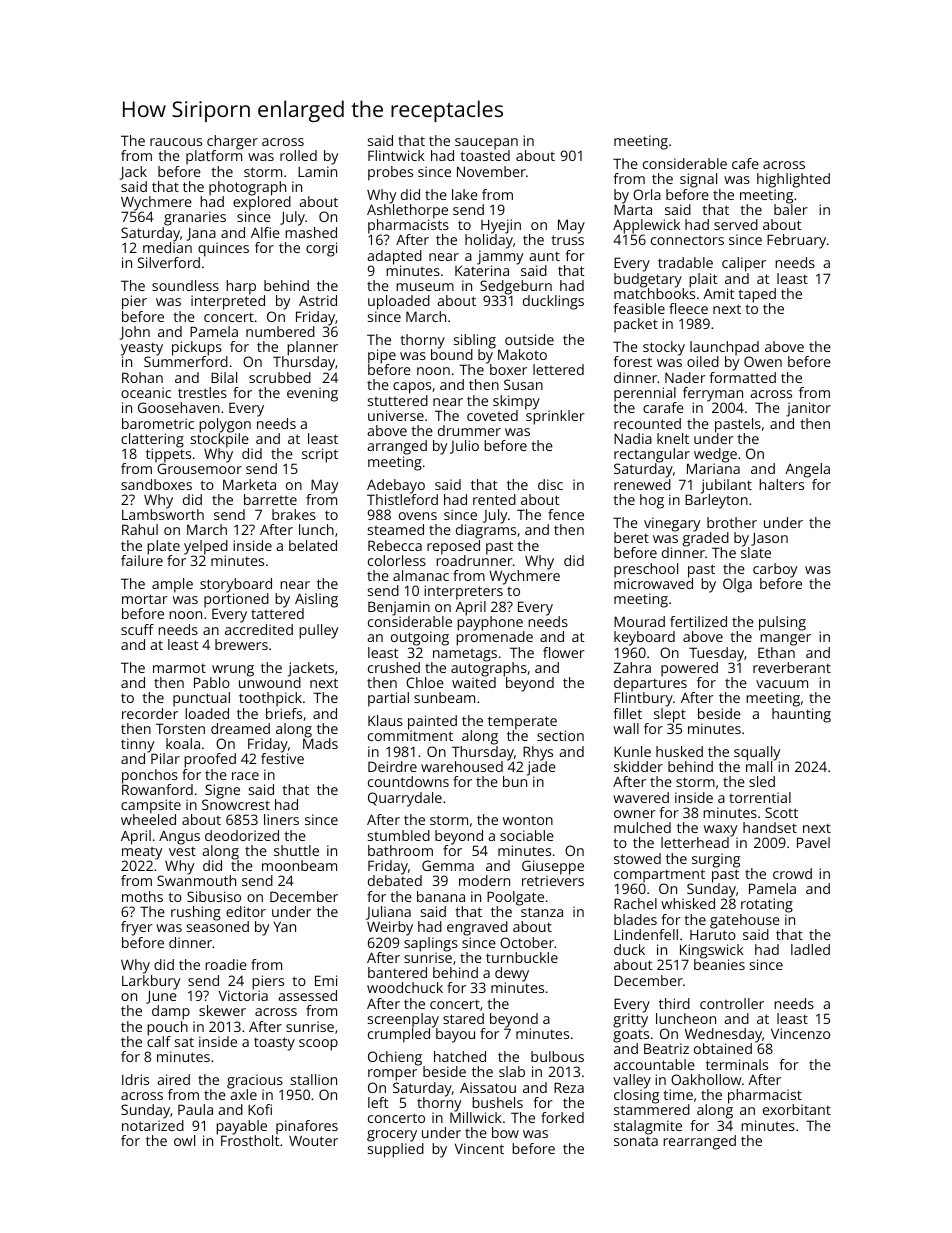 The width and height of the screenshot is (952, 1233). What do you see at coordinates (724, 349) in the screenshot?
I see `launchpad` at bounding box center [724, 349].
